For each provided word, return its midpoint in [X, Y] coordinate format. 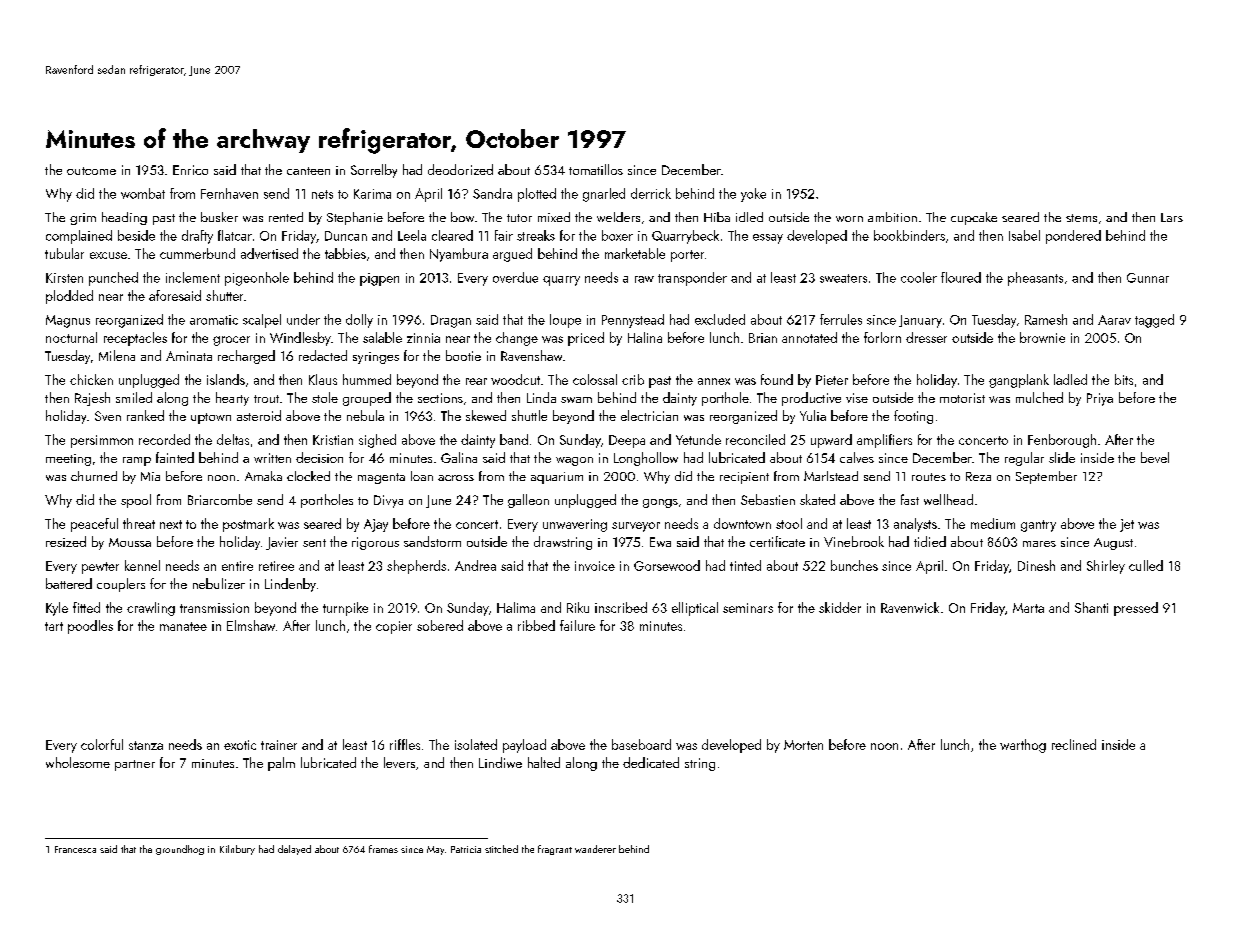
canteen [308, 171]
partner [135, 765]
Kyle [57, 609]
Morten [803, 745]
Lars [1172, 217]
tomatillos [596, 169]
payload [524, 746]
